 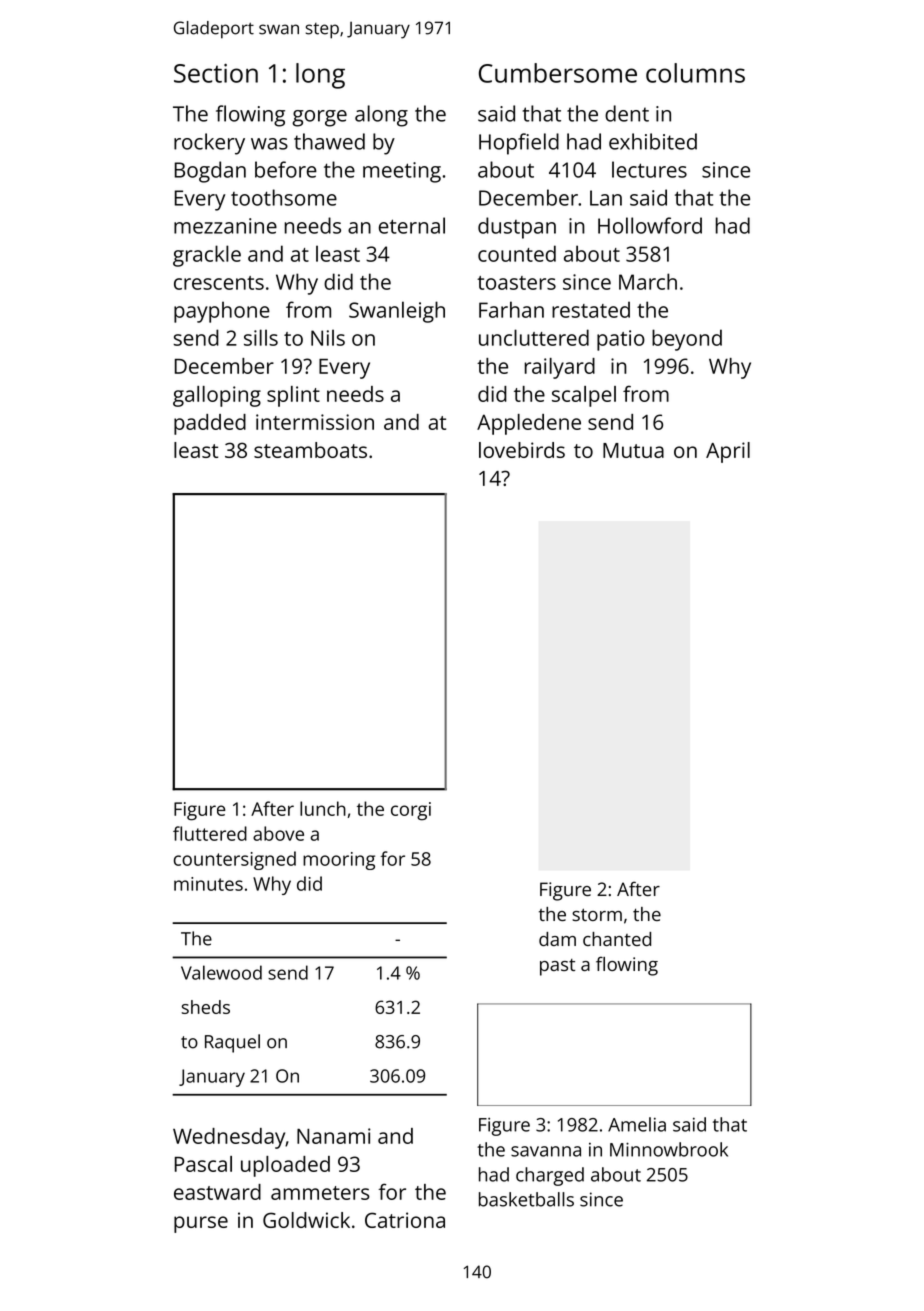 I want to click on Nils, so click(x=328, y=337).
